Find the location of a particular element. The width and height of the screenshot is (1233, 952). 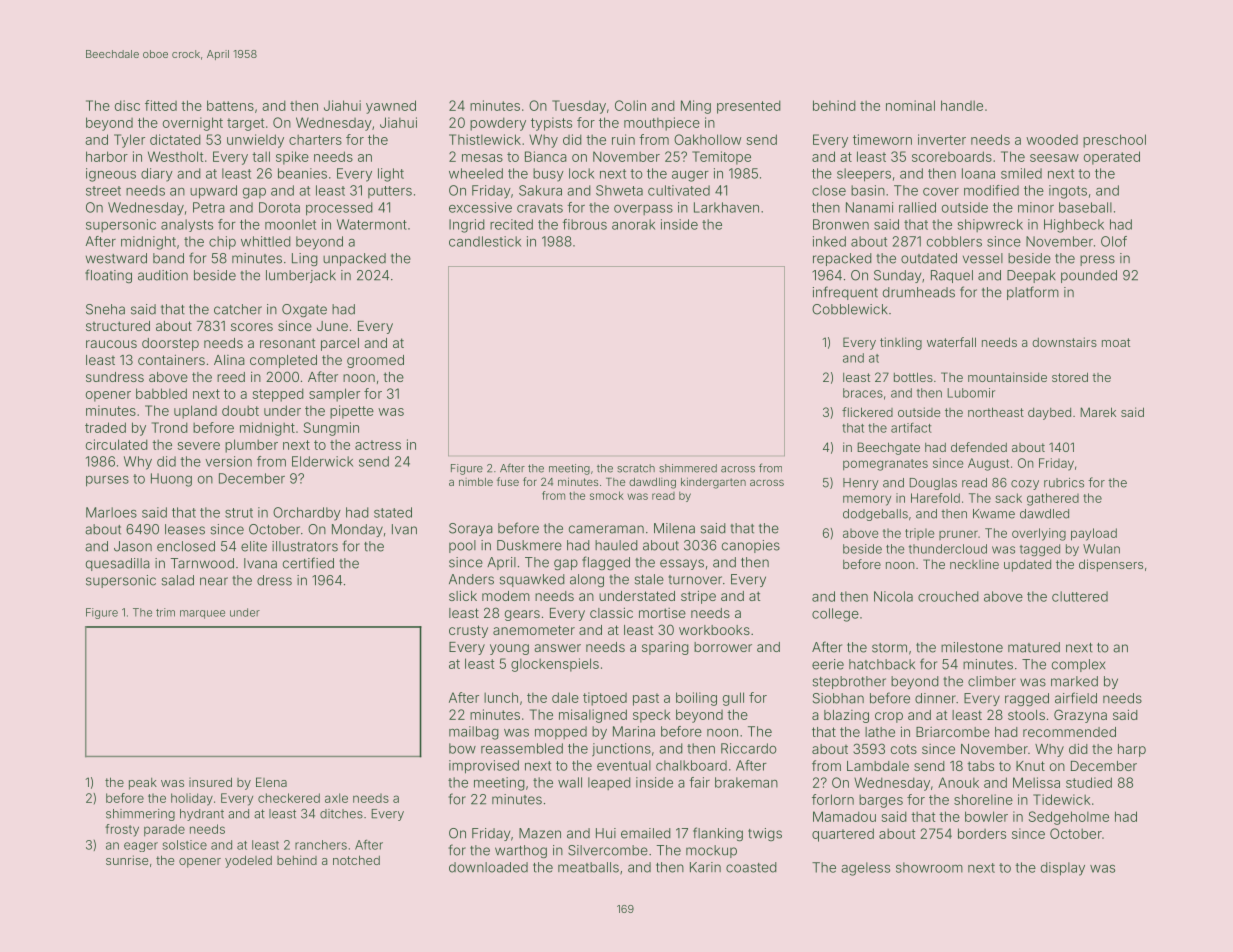

fuse is located at coordinates (508, 481).
